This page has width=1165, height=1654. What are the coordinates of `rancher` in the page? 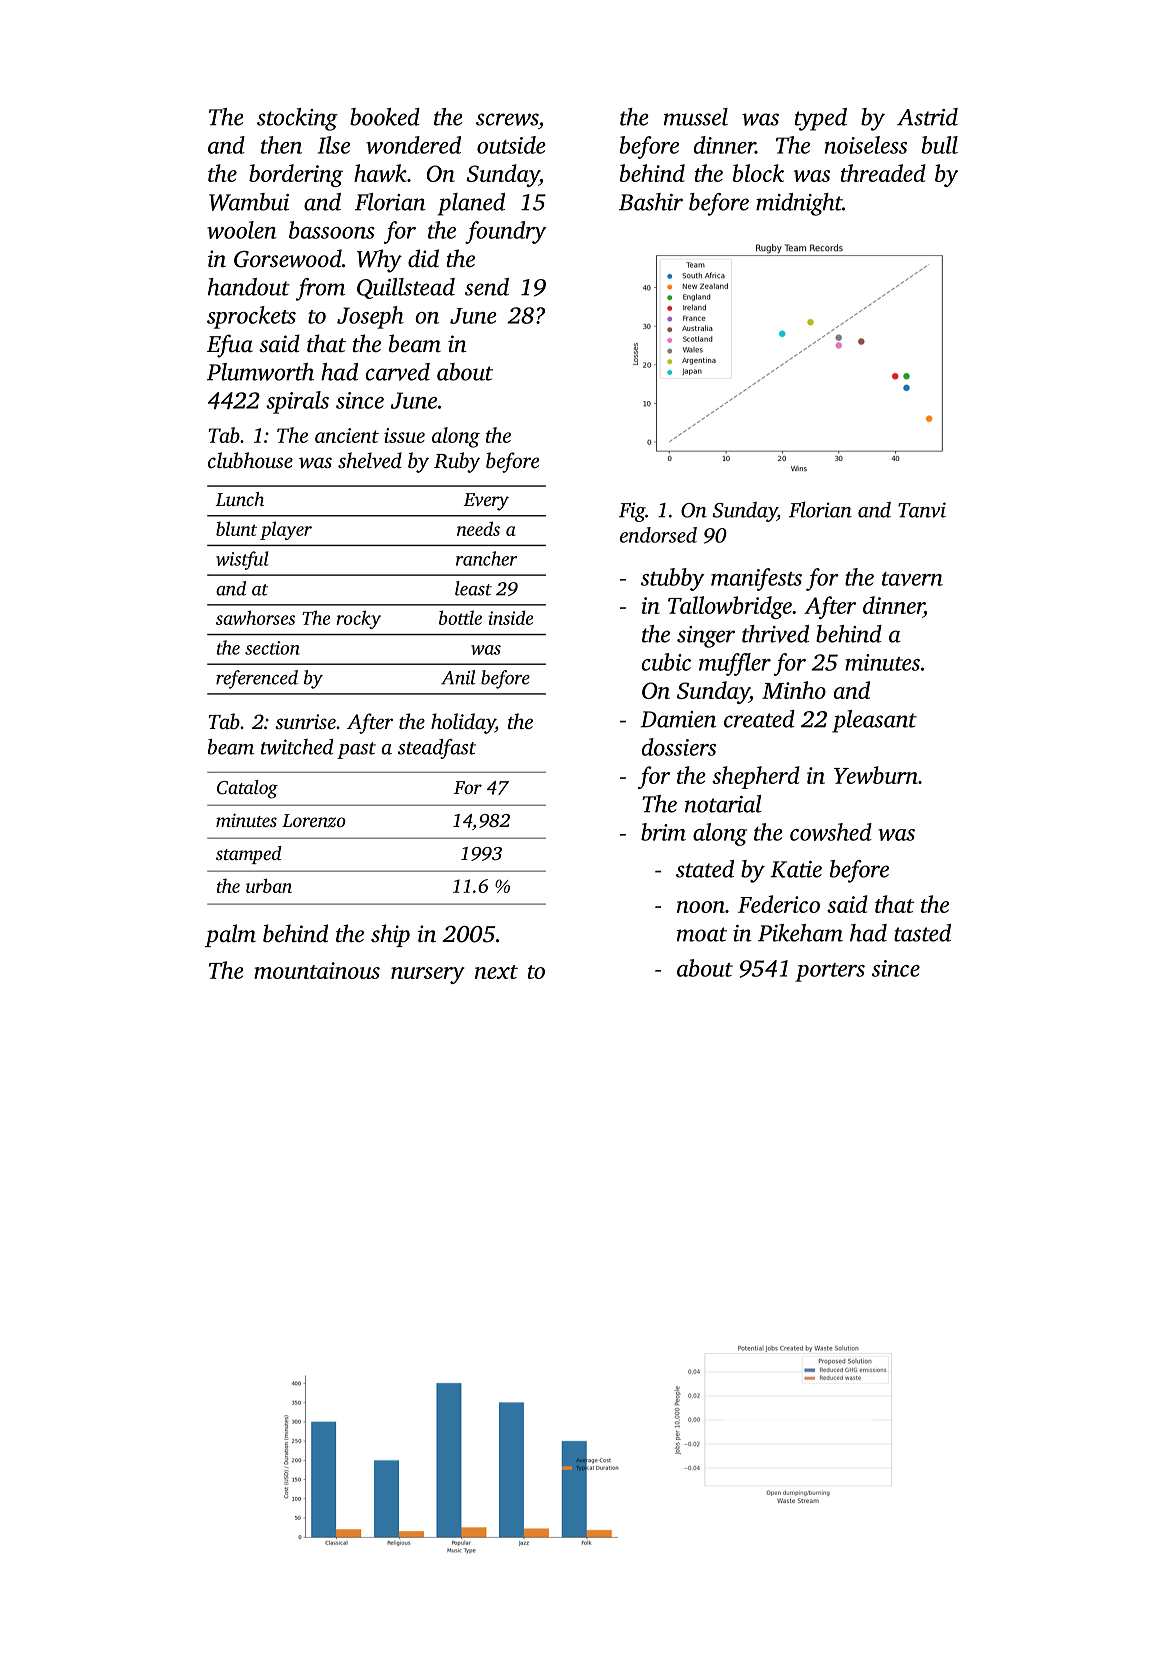 It's located at (486, 558).
